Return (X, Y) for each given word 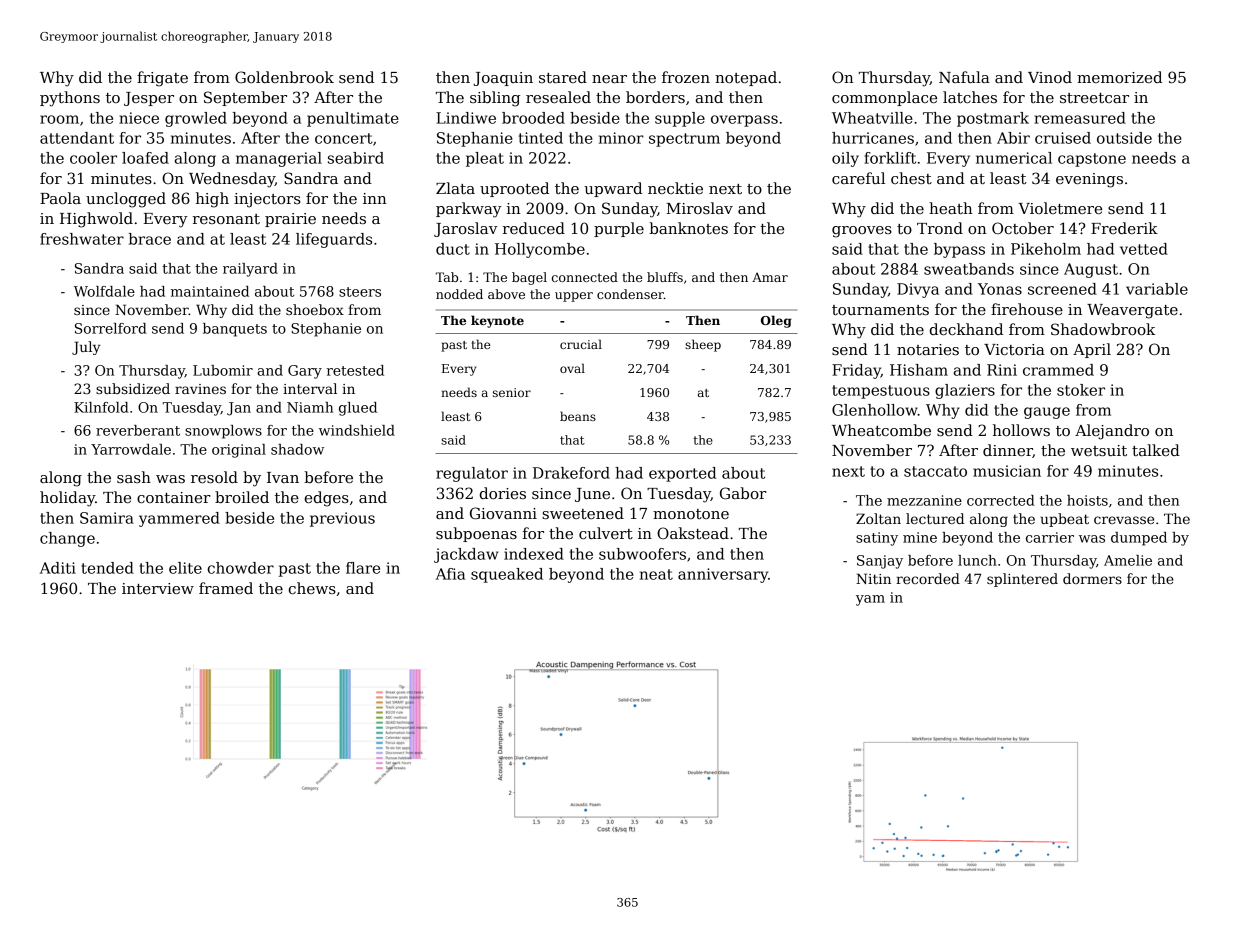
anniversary (723, 575)
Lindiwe (466, 118)
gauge (1047, 413)
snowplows (223, 432)
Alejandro (1112, 432)
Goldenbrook (284, 77)
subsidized (133, 388)
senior (512, 392)
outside (1124, 138)
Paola (60, 198)
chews (312, 588)
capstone (1092, 160)
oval (572, 368)
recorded (928, 578)
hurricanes (873, 138)
